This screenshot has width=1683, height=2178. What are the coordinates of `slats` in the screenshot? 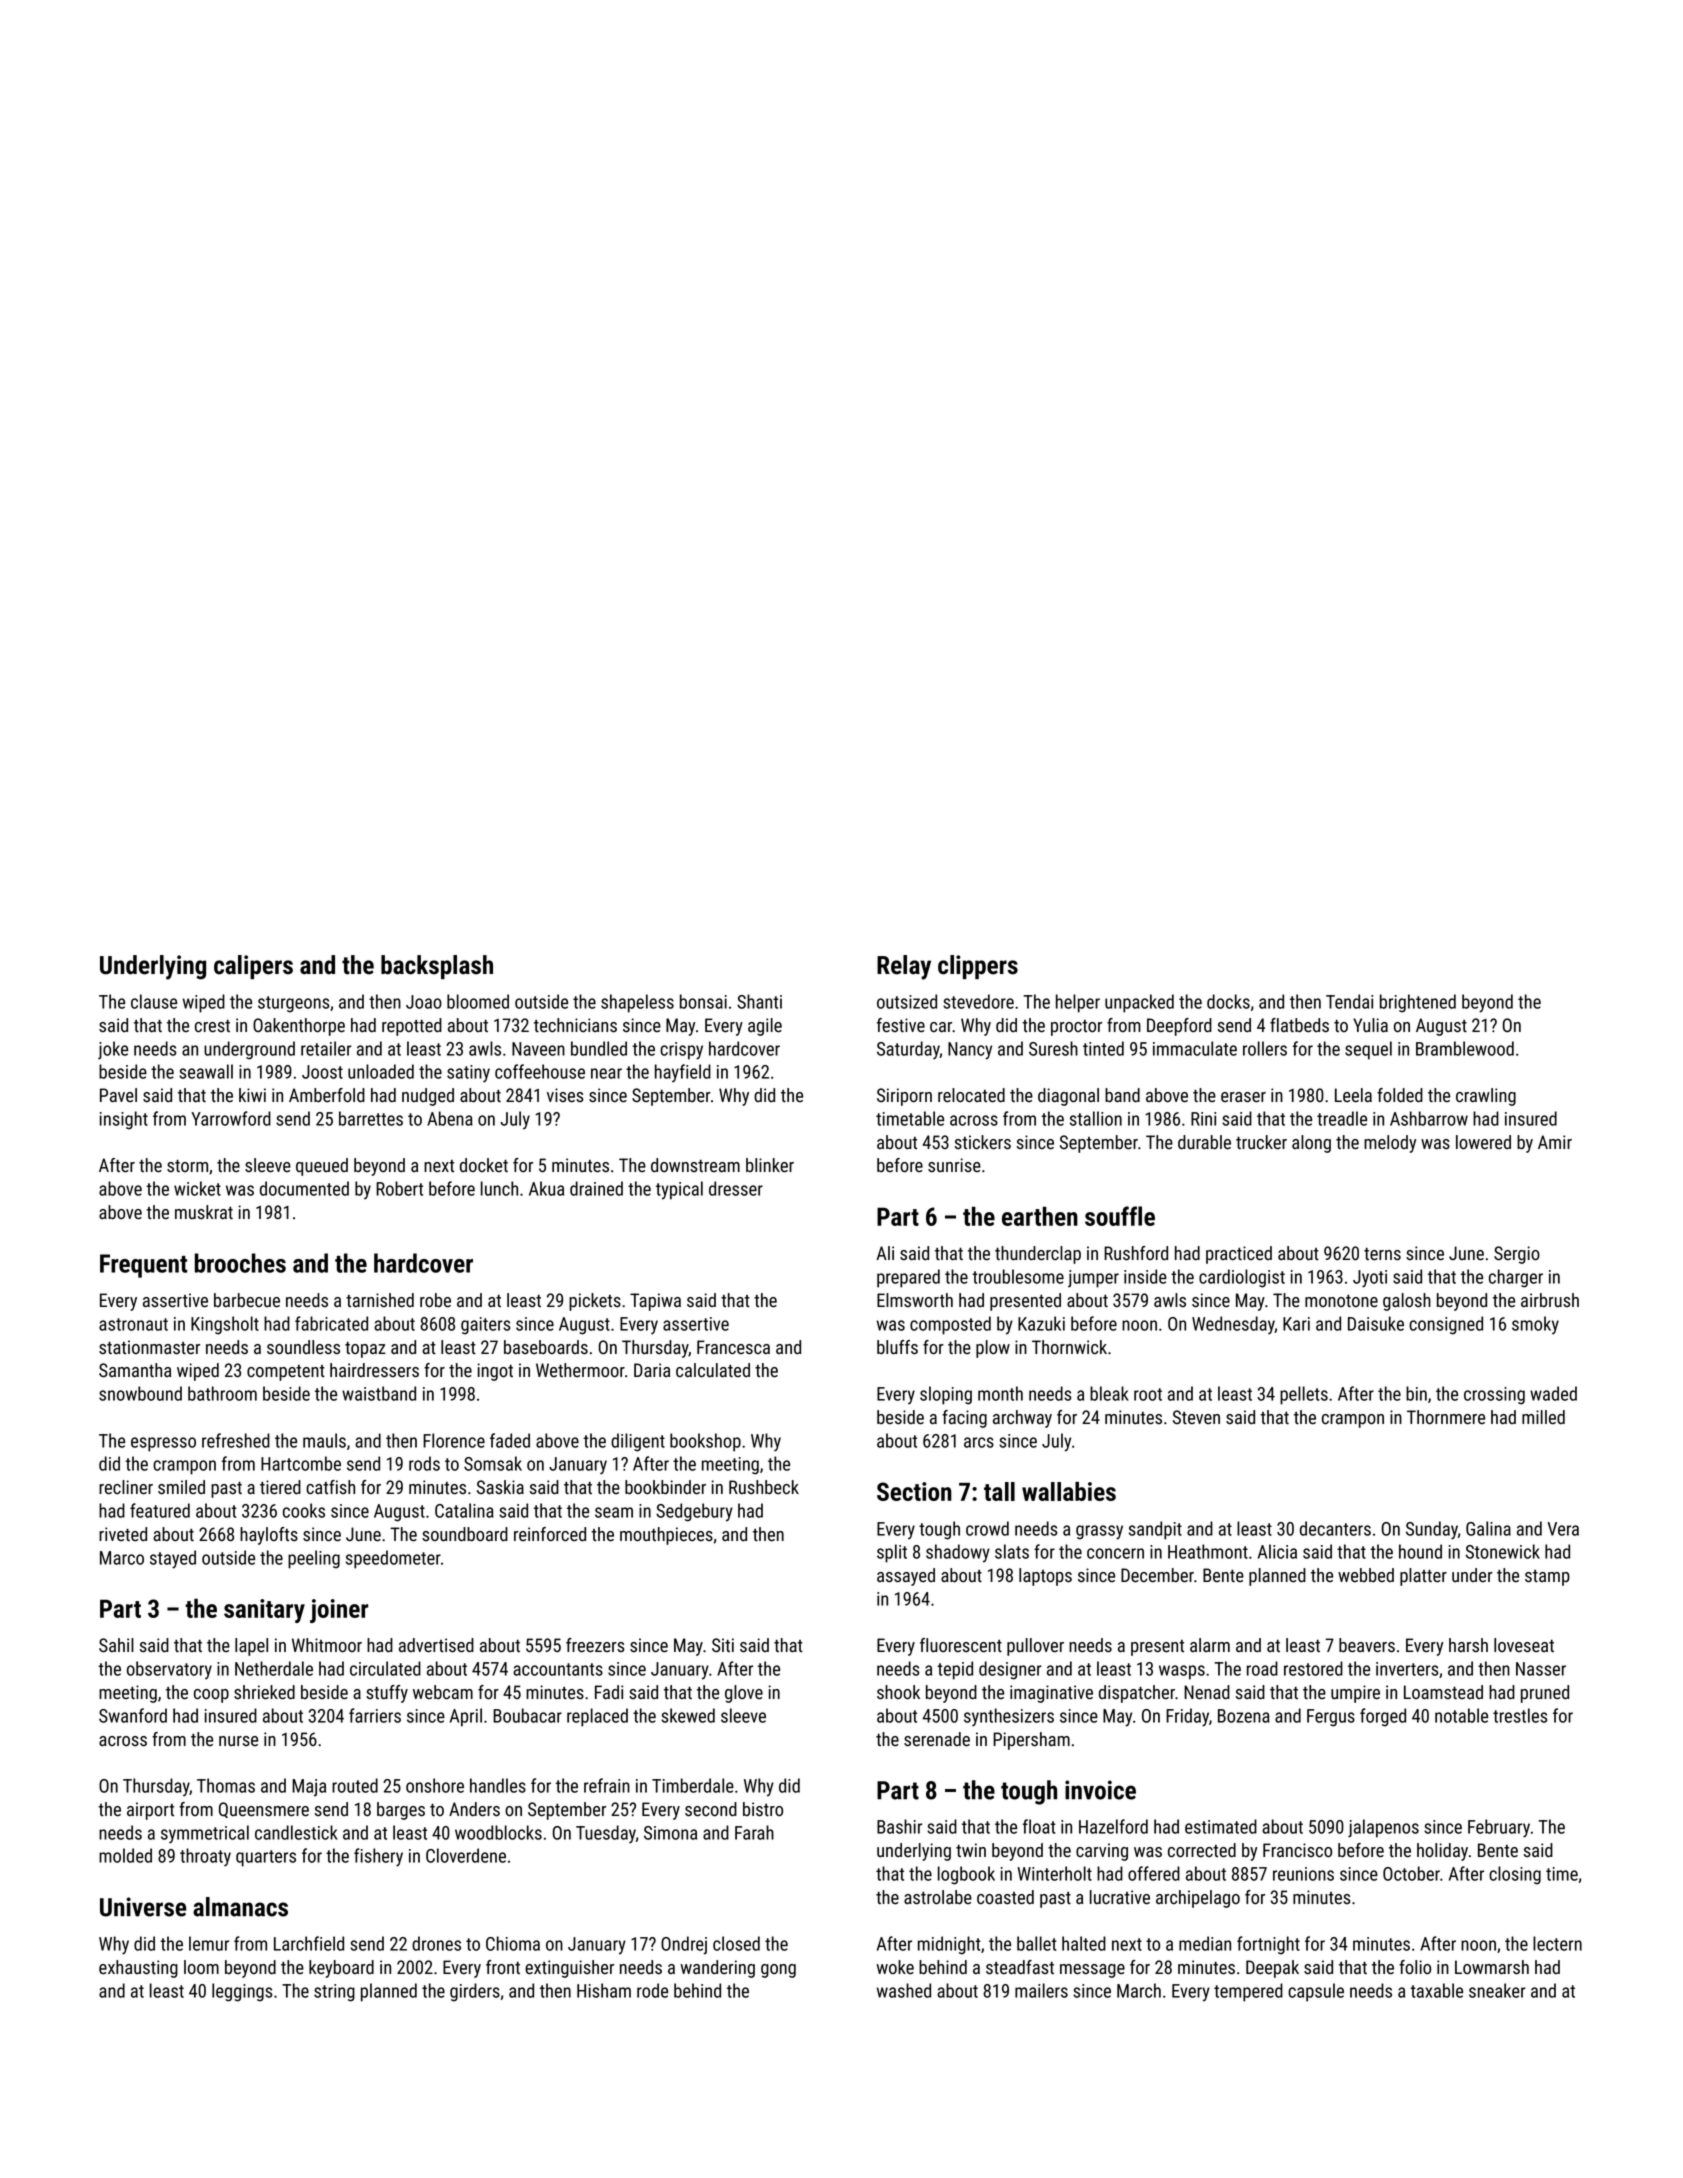 It's located at (1012, 1551).
